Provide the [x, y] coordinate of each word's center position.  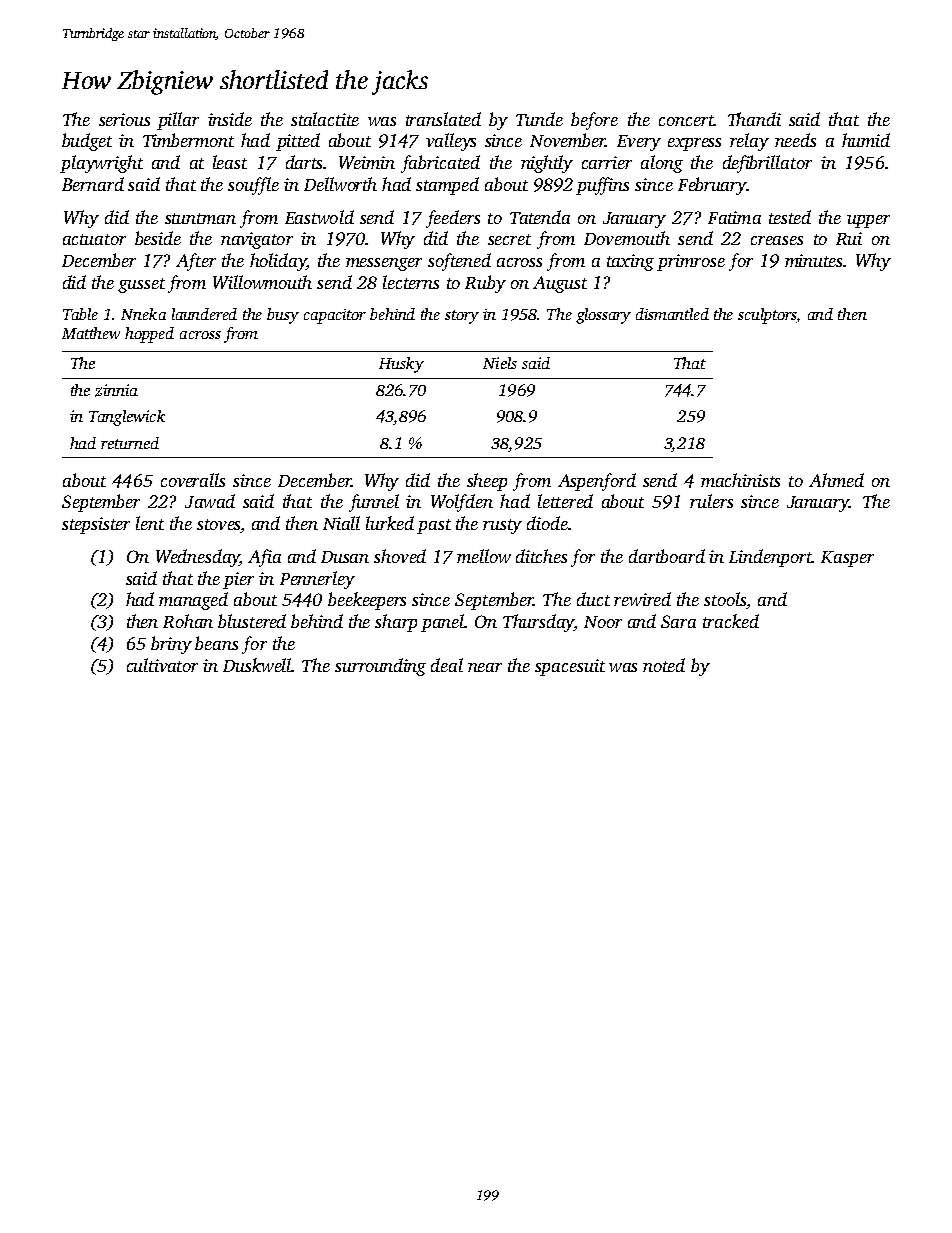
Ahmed [836, 480]
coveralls [193, 480]
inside [230, 119]
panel [443, 623]
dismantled [672, 314]
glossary [603, 316]
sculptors [768, 316]
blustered [252, 621]
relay [749, 142]
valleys [451, 142]
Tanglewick [127, 418]
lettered [565, 501]
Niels [500, 363]
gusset [141, 285]
